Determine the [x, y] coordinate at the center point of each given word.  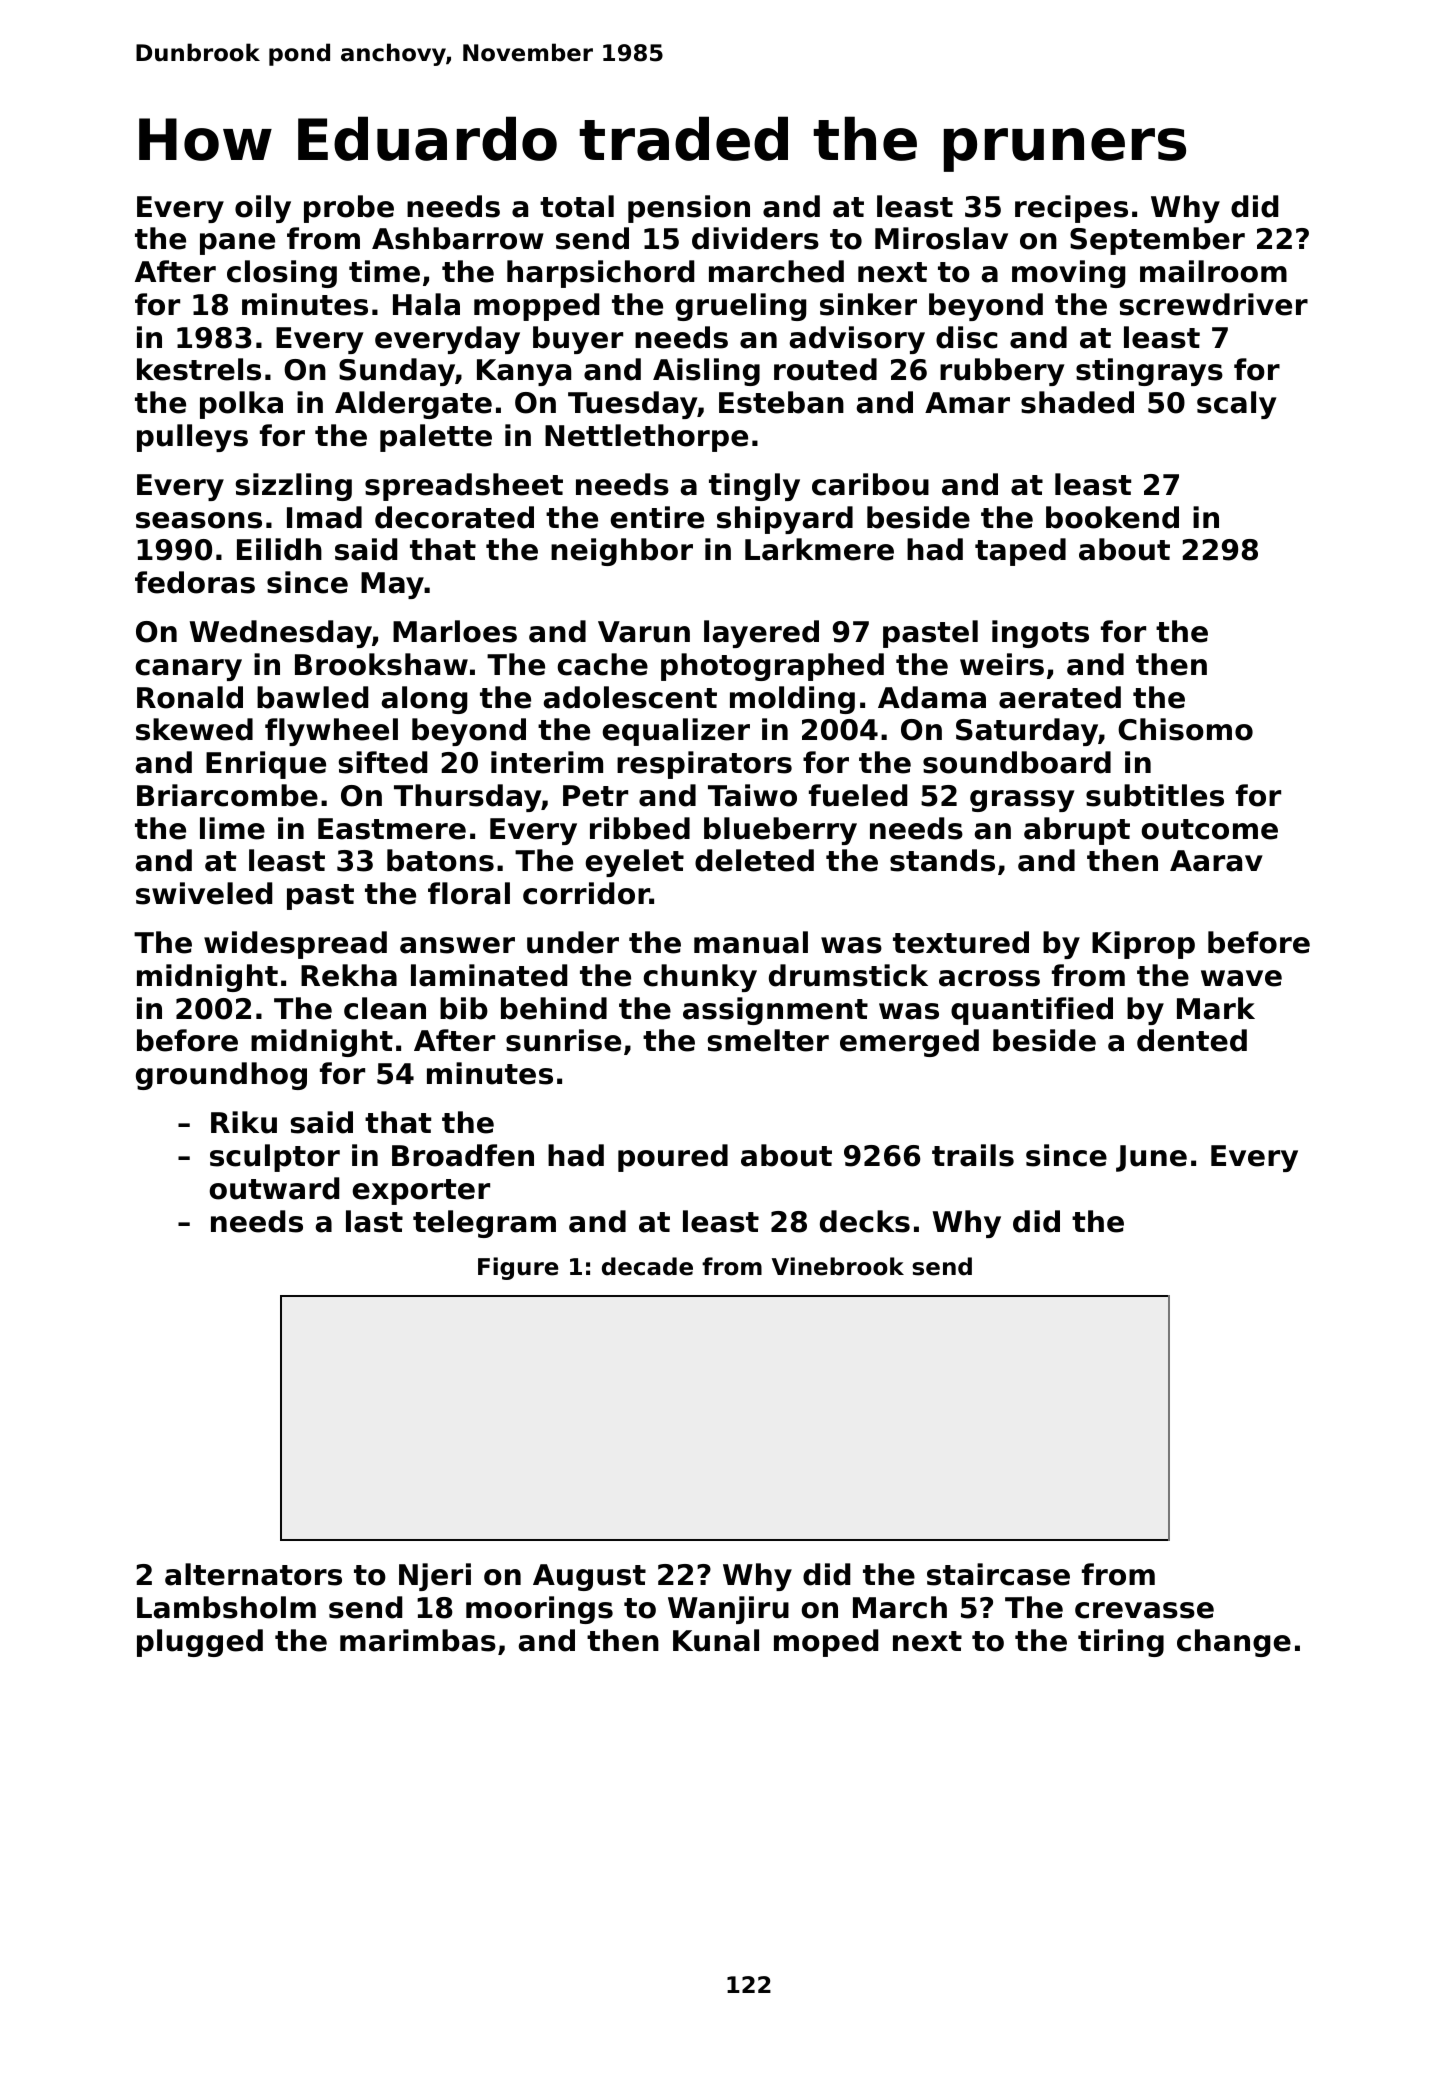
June [1151, 1158]
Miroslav [941, 238]
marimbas [418, 1640]
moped [826, 1643]
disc [966, 337]
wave [1241, 978]
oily [263, 209]
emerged [909, 1043]
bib [464, 1008]
